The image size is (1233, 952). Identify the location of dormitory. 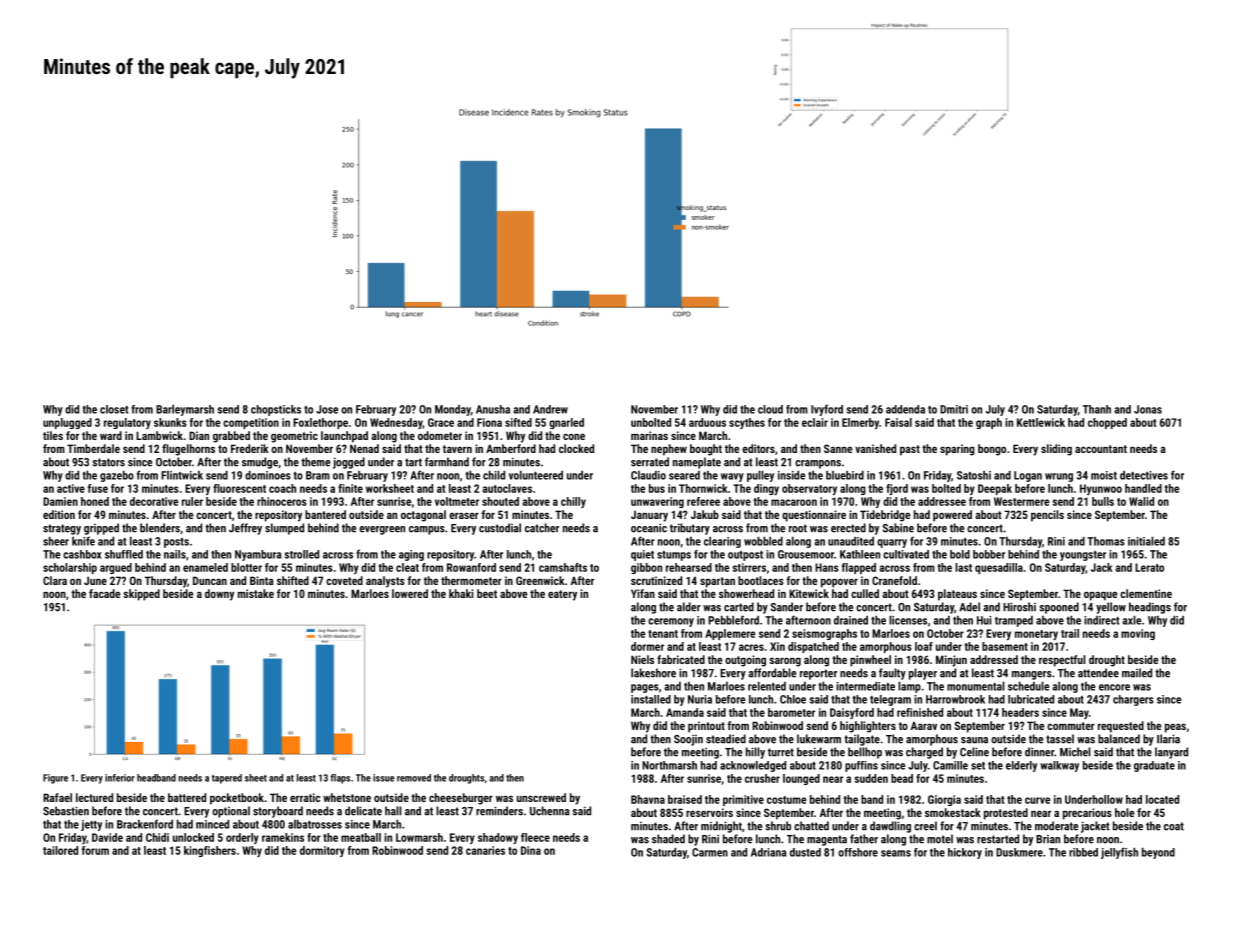
(322, 851).
